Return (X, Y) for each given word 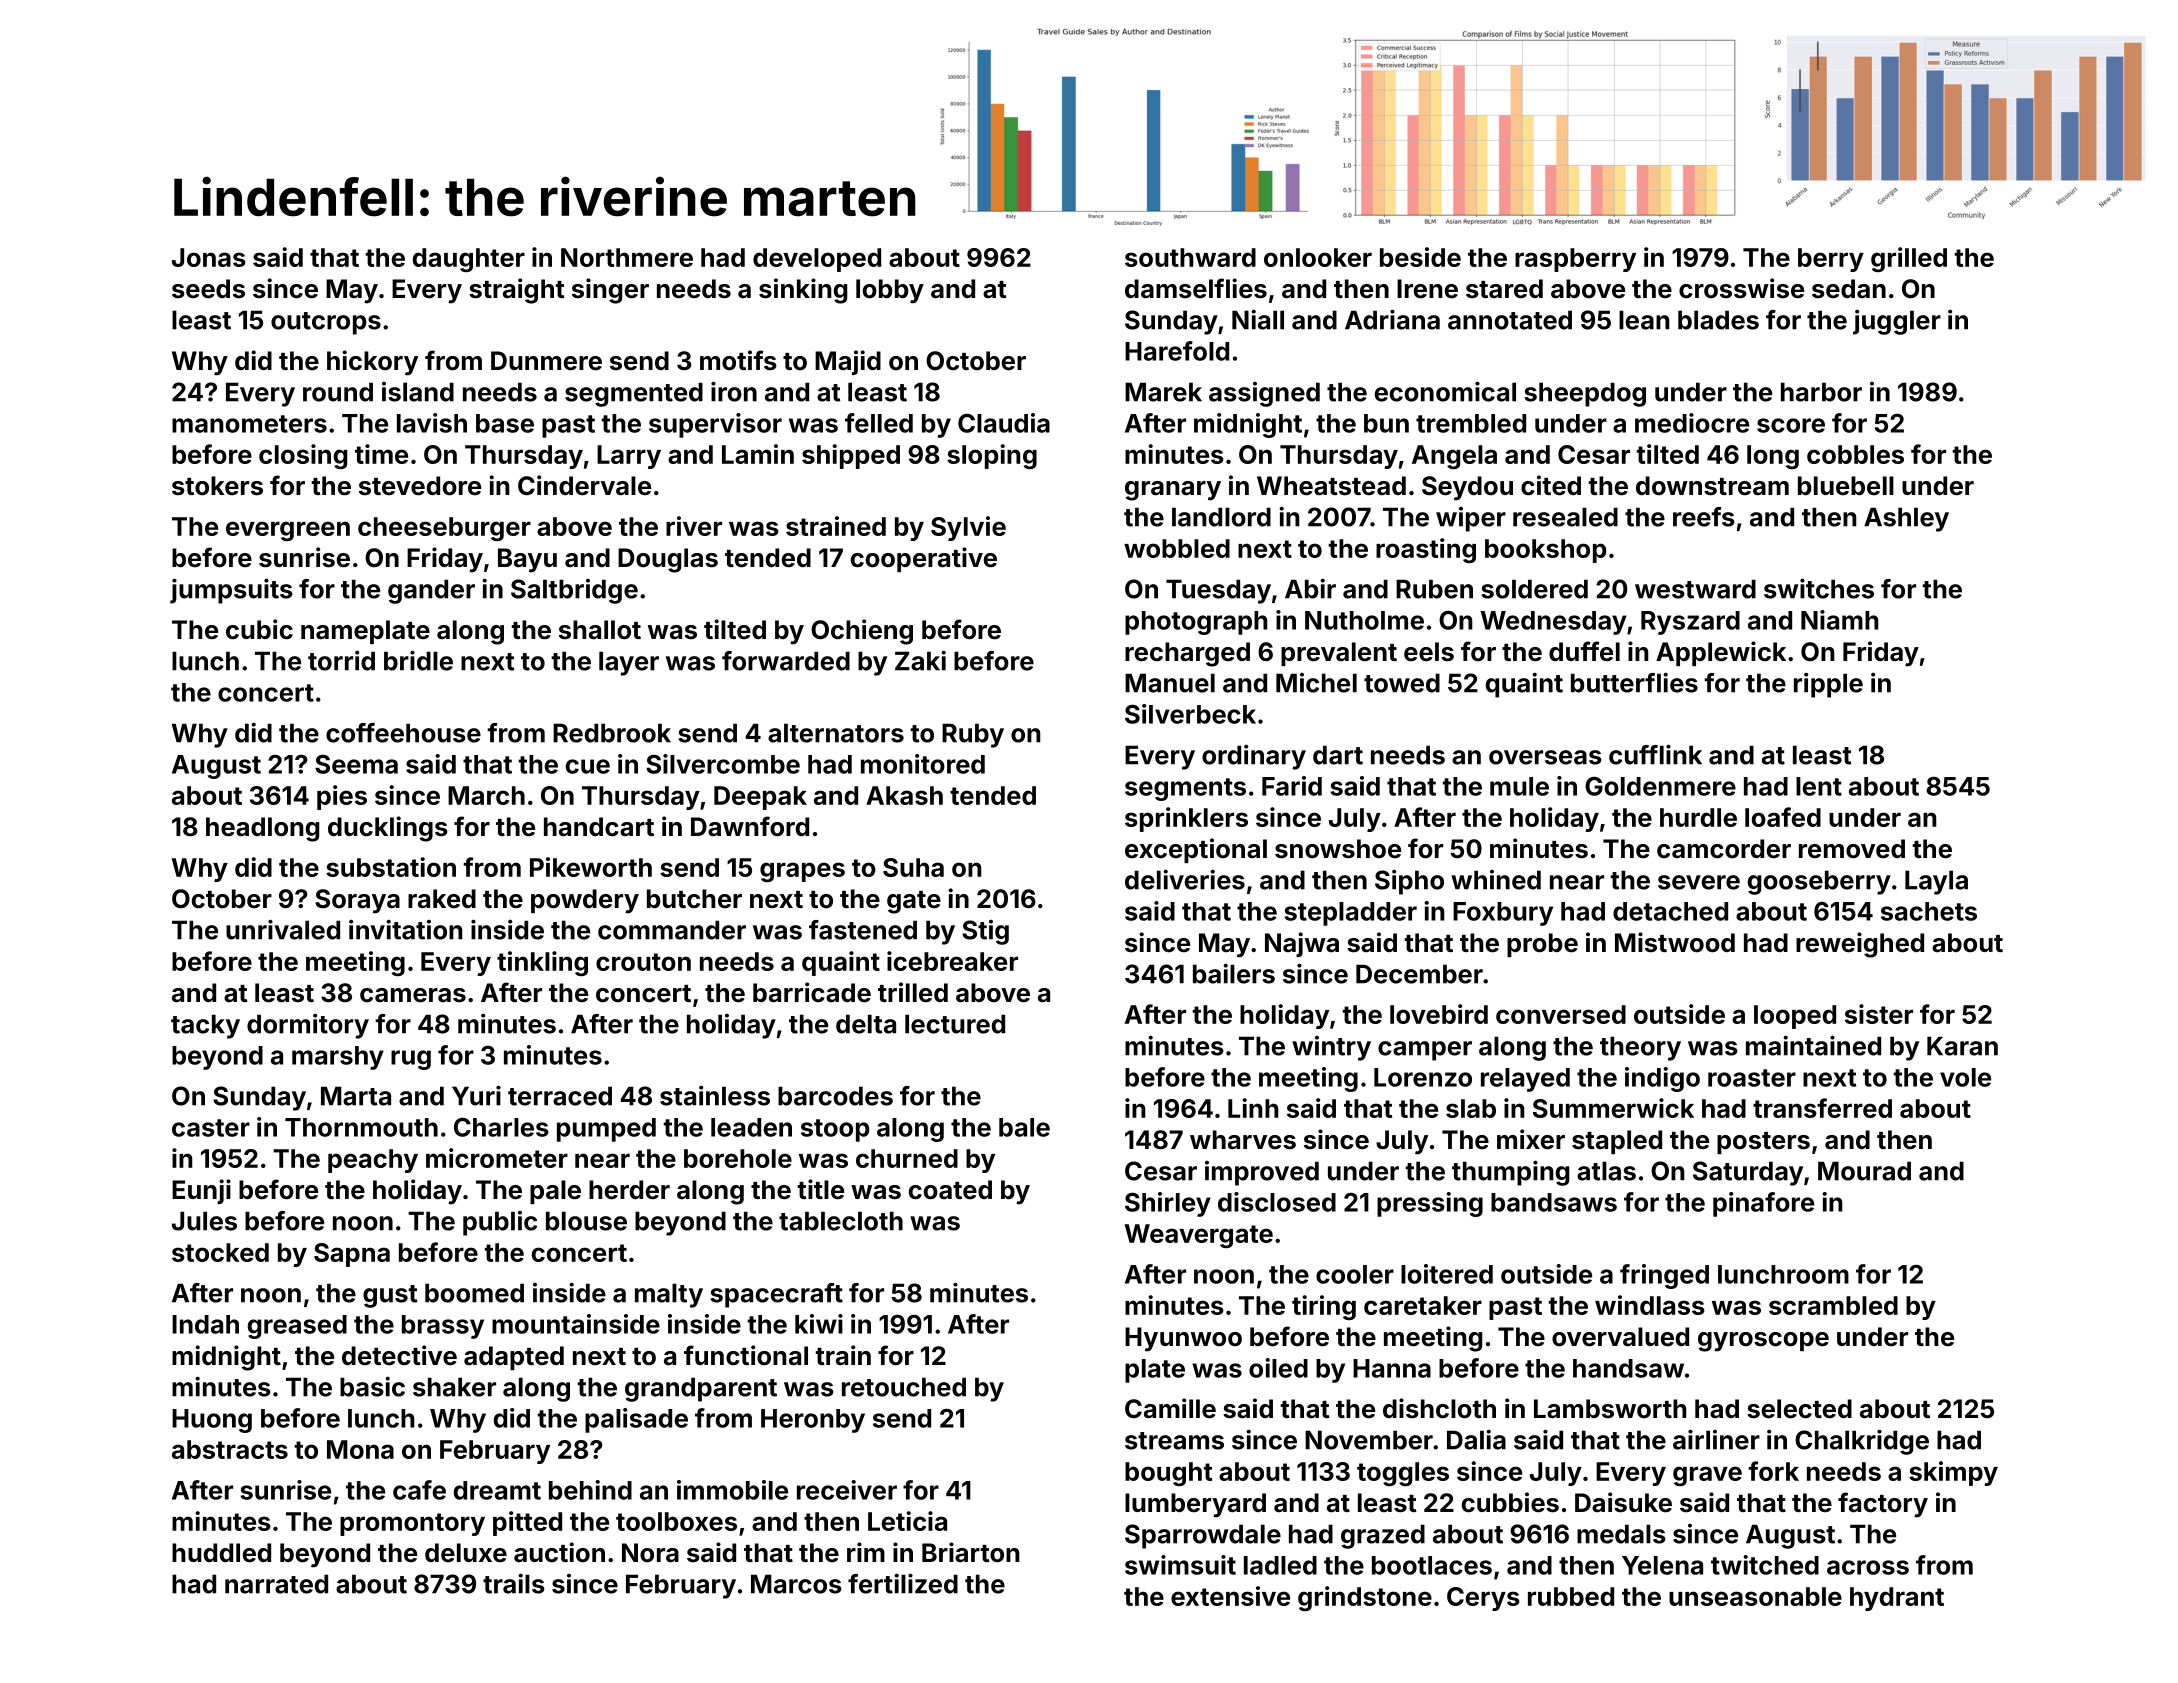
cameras (413, 995)
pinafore (1763, 1204)
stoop (835, 1130)
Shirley (1168, 1204)
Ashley (1906, 519)
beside (1420, 257)
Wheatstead (1331, 486)
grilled (1909, 259)
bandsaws (1554, 1202)
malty (669, 1295)
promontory (412, 1524)
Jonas (209, 257)
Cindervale (584, 485)
